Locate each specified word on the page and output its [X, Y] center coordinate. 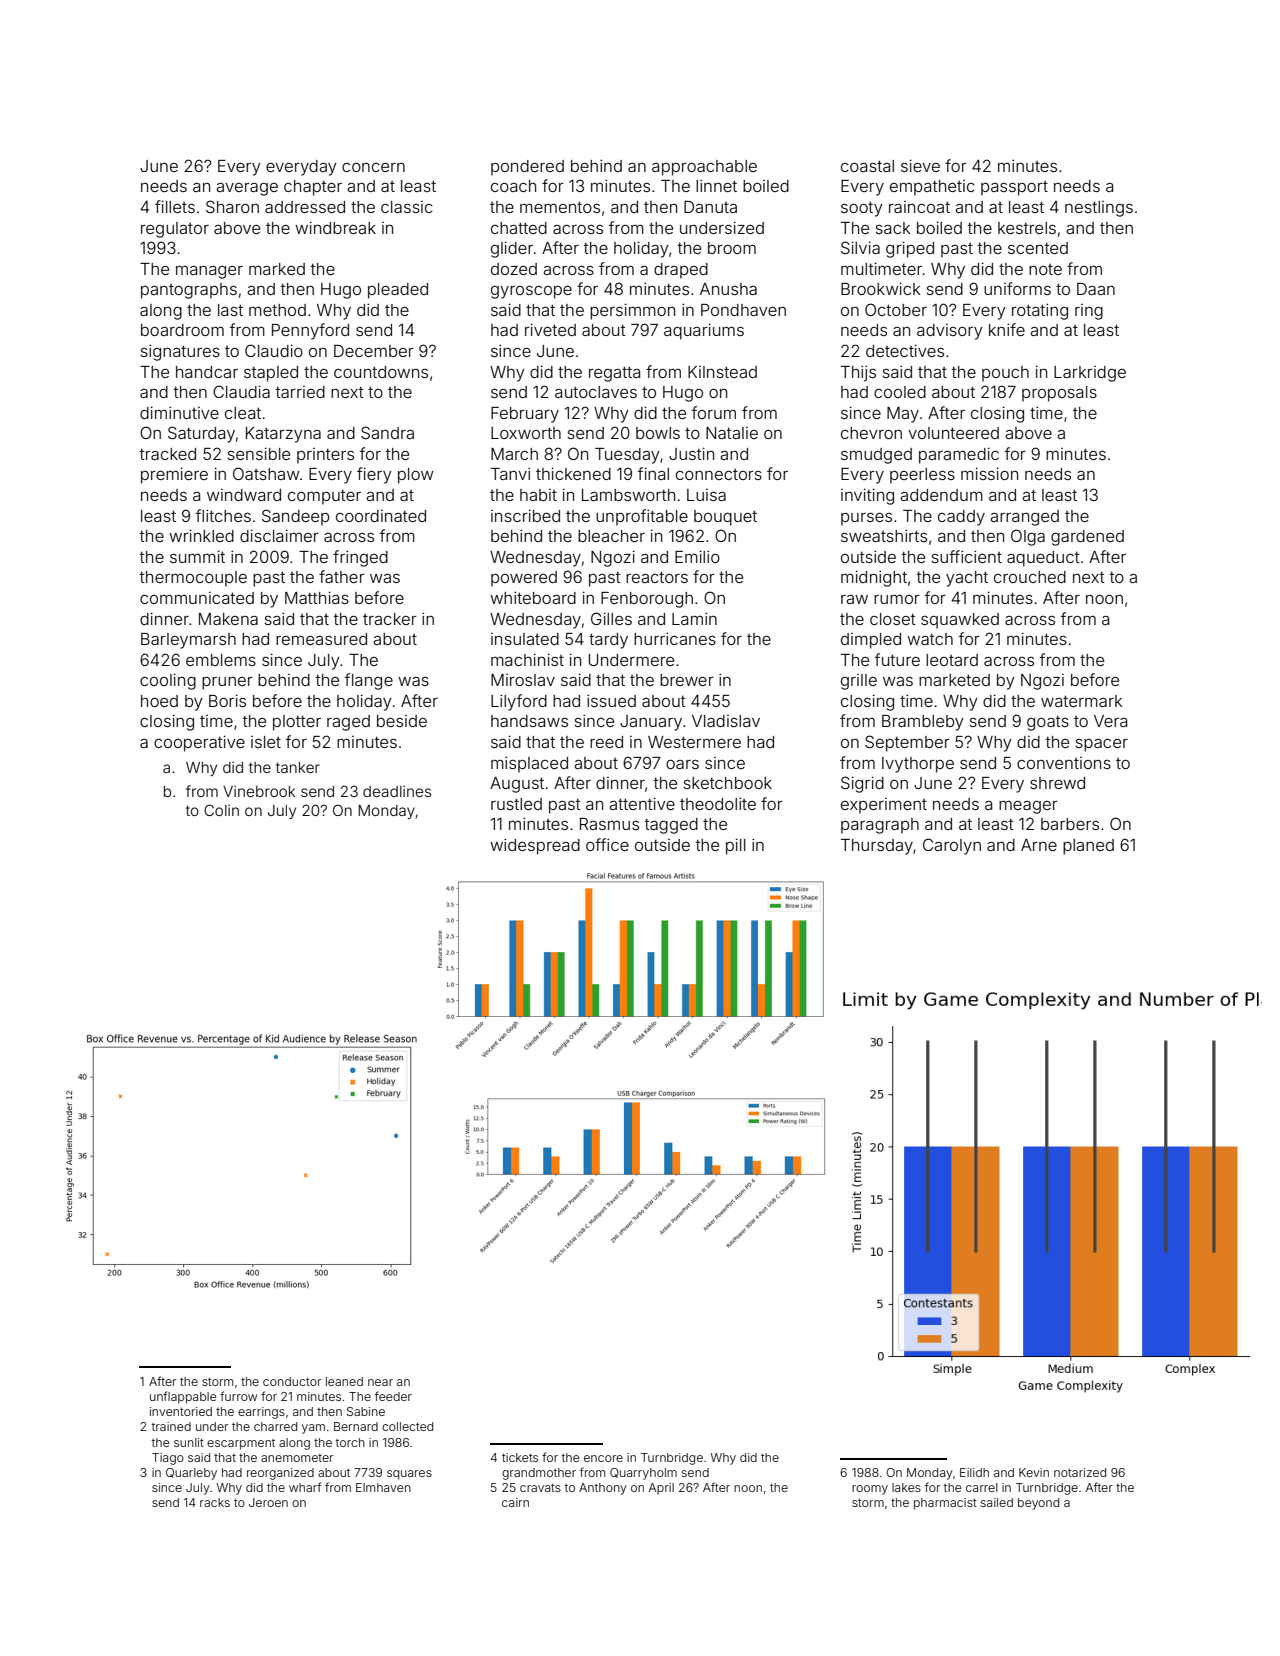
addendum [941, 495]
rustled [516, 804]
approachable [704, 168]
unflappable [183, 1397]
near [380, 1382]
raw [854, 599]
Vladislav [726, 721]
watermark [1081, 701]
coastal [867, 166]
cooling [168, 681]
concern [373, 167]
